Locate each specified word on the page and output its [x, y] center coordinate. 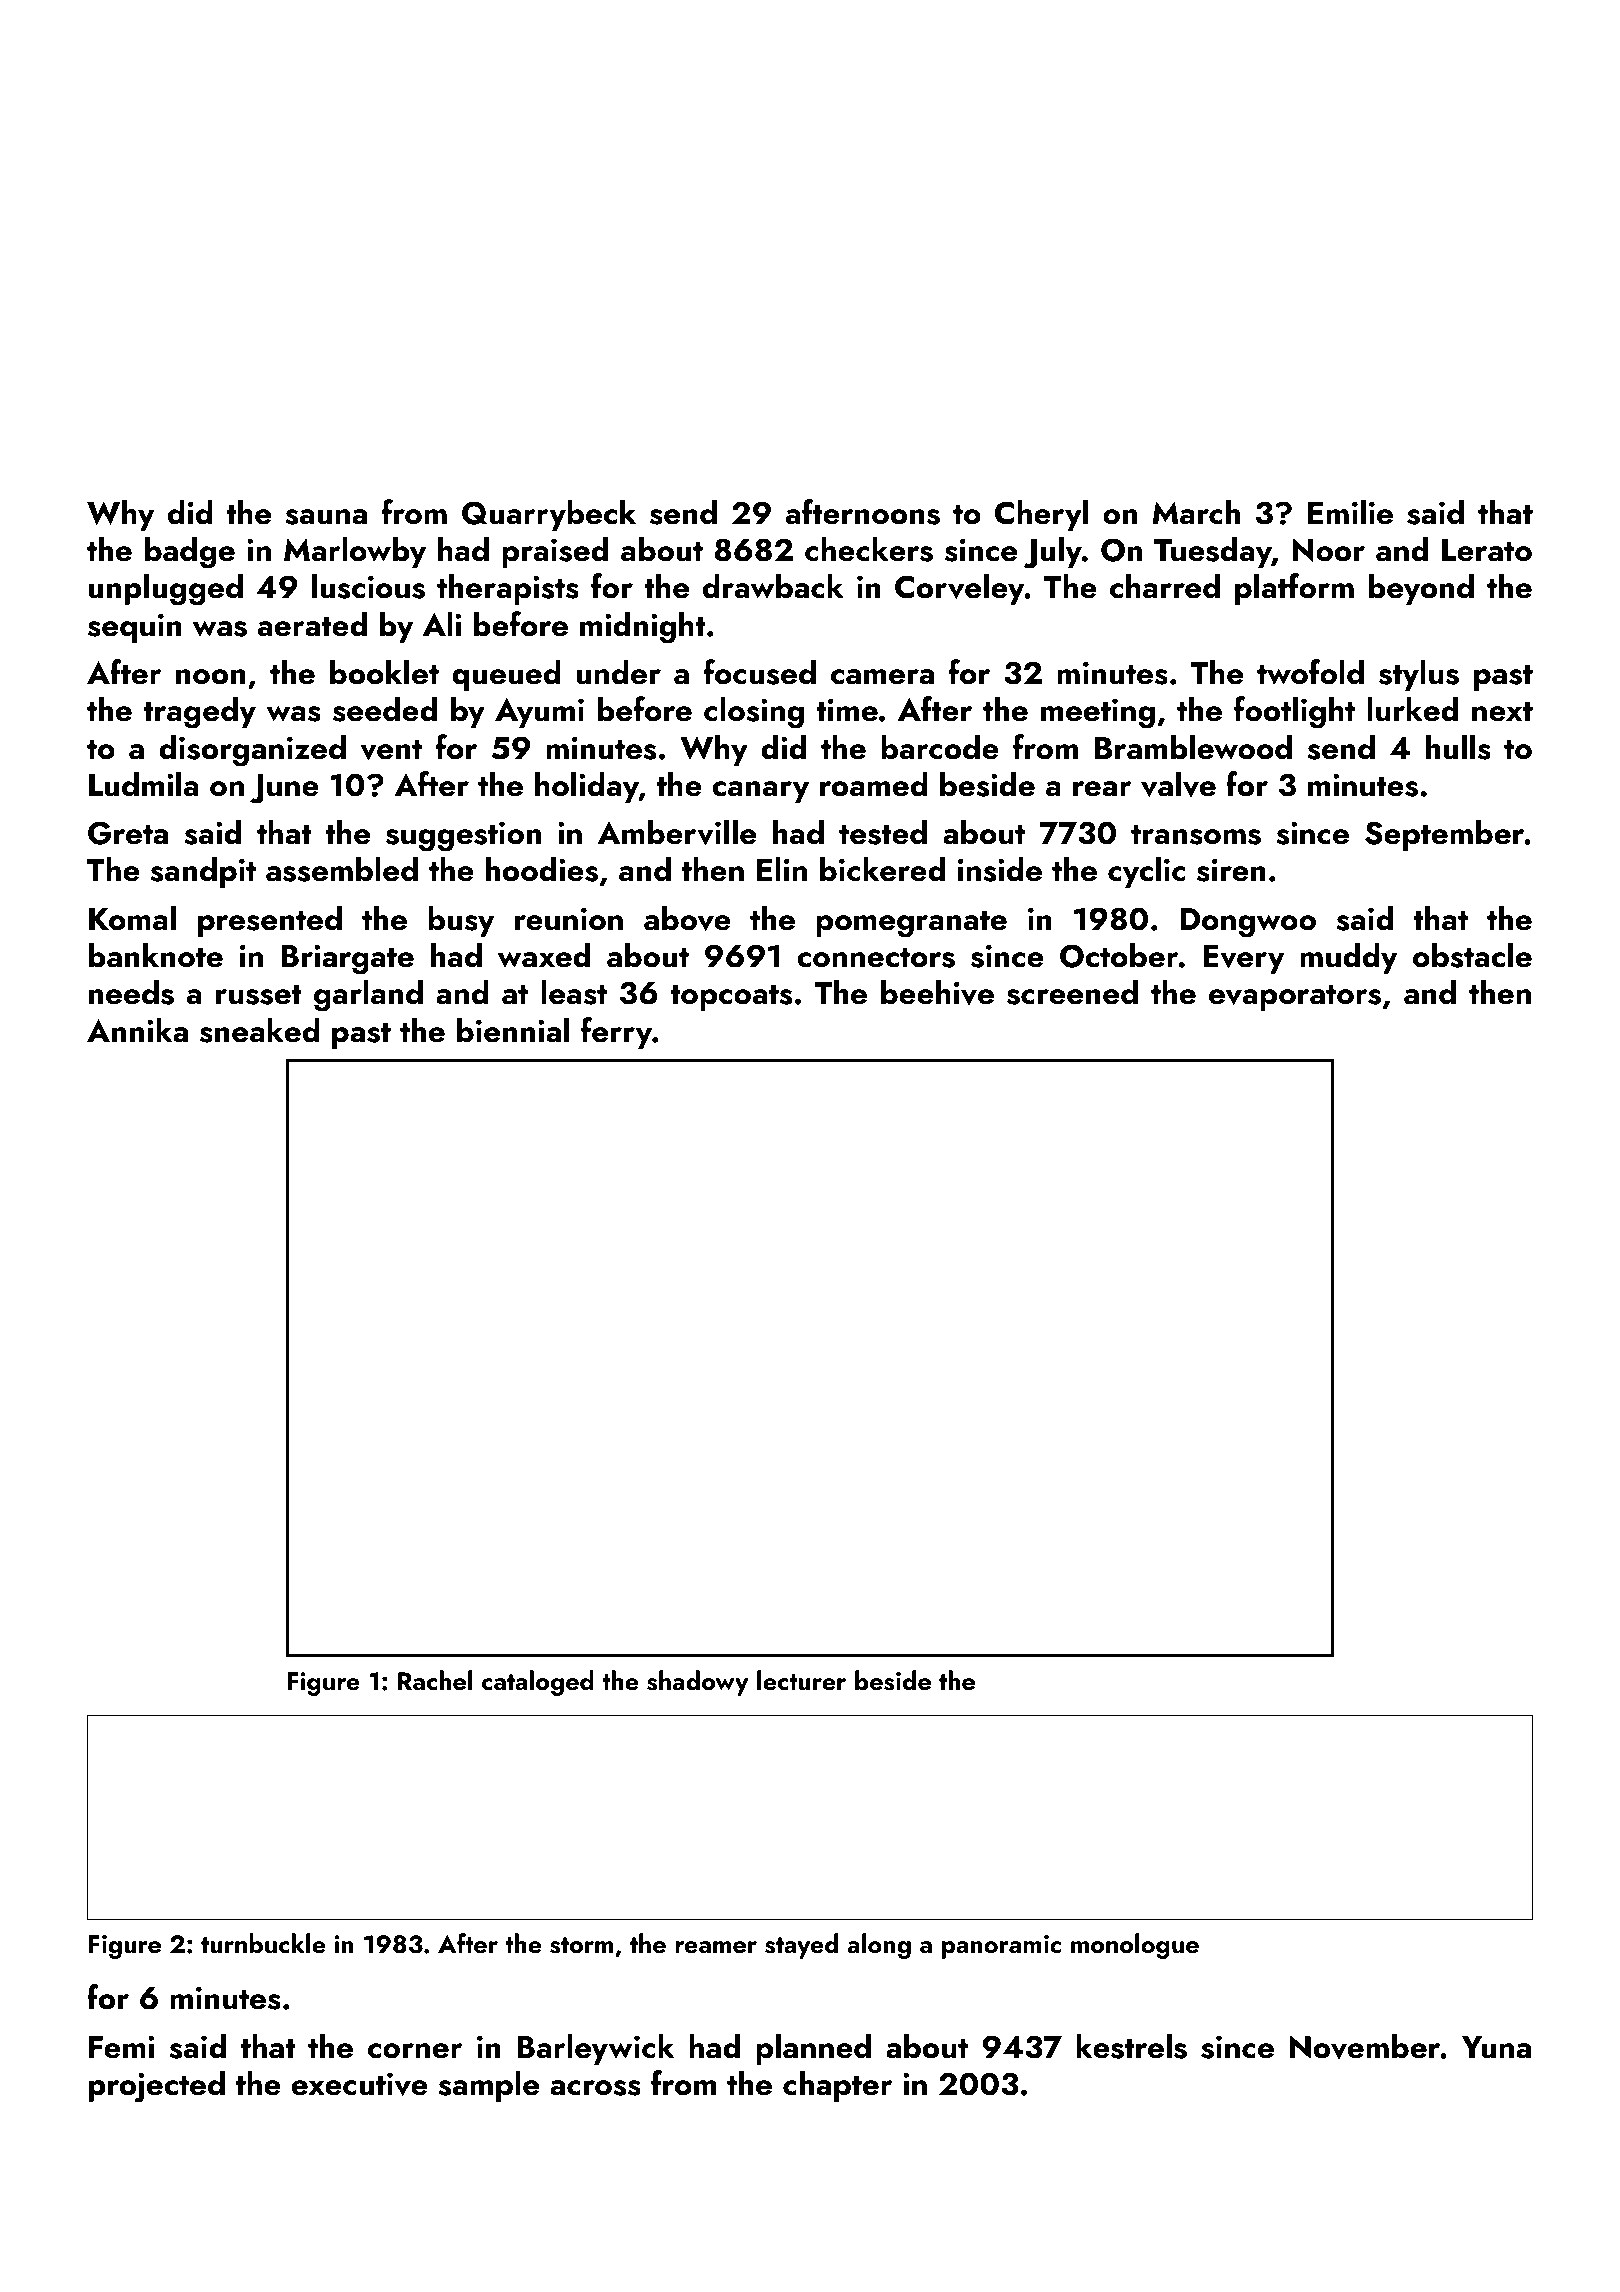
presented [270, 921]
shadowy [697, 1683]
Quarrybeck [549, 515]
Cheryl [1041, 515]
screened [1072, 992]
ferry [616, 1033]
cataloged [538, 1683]
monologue [1135, 1946]
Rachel [435, 1680]
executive [360, 2084]
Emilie [1350, 512]
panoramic [1001, 1947]
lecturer [801, 1680]
